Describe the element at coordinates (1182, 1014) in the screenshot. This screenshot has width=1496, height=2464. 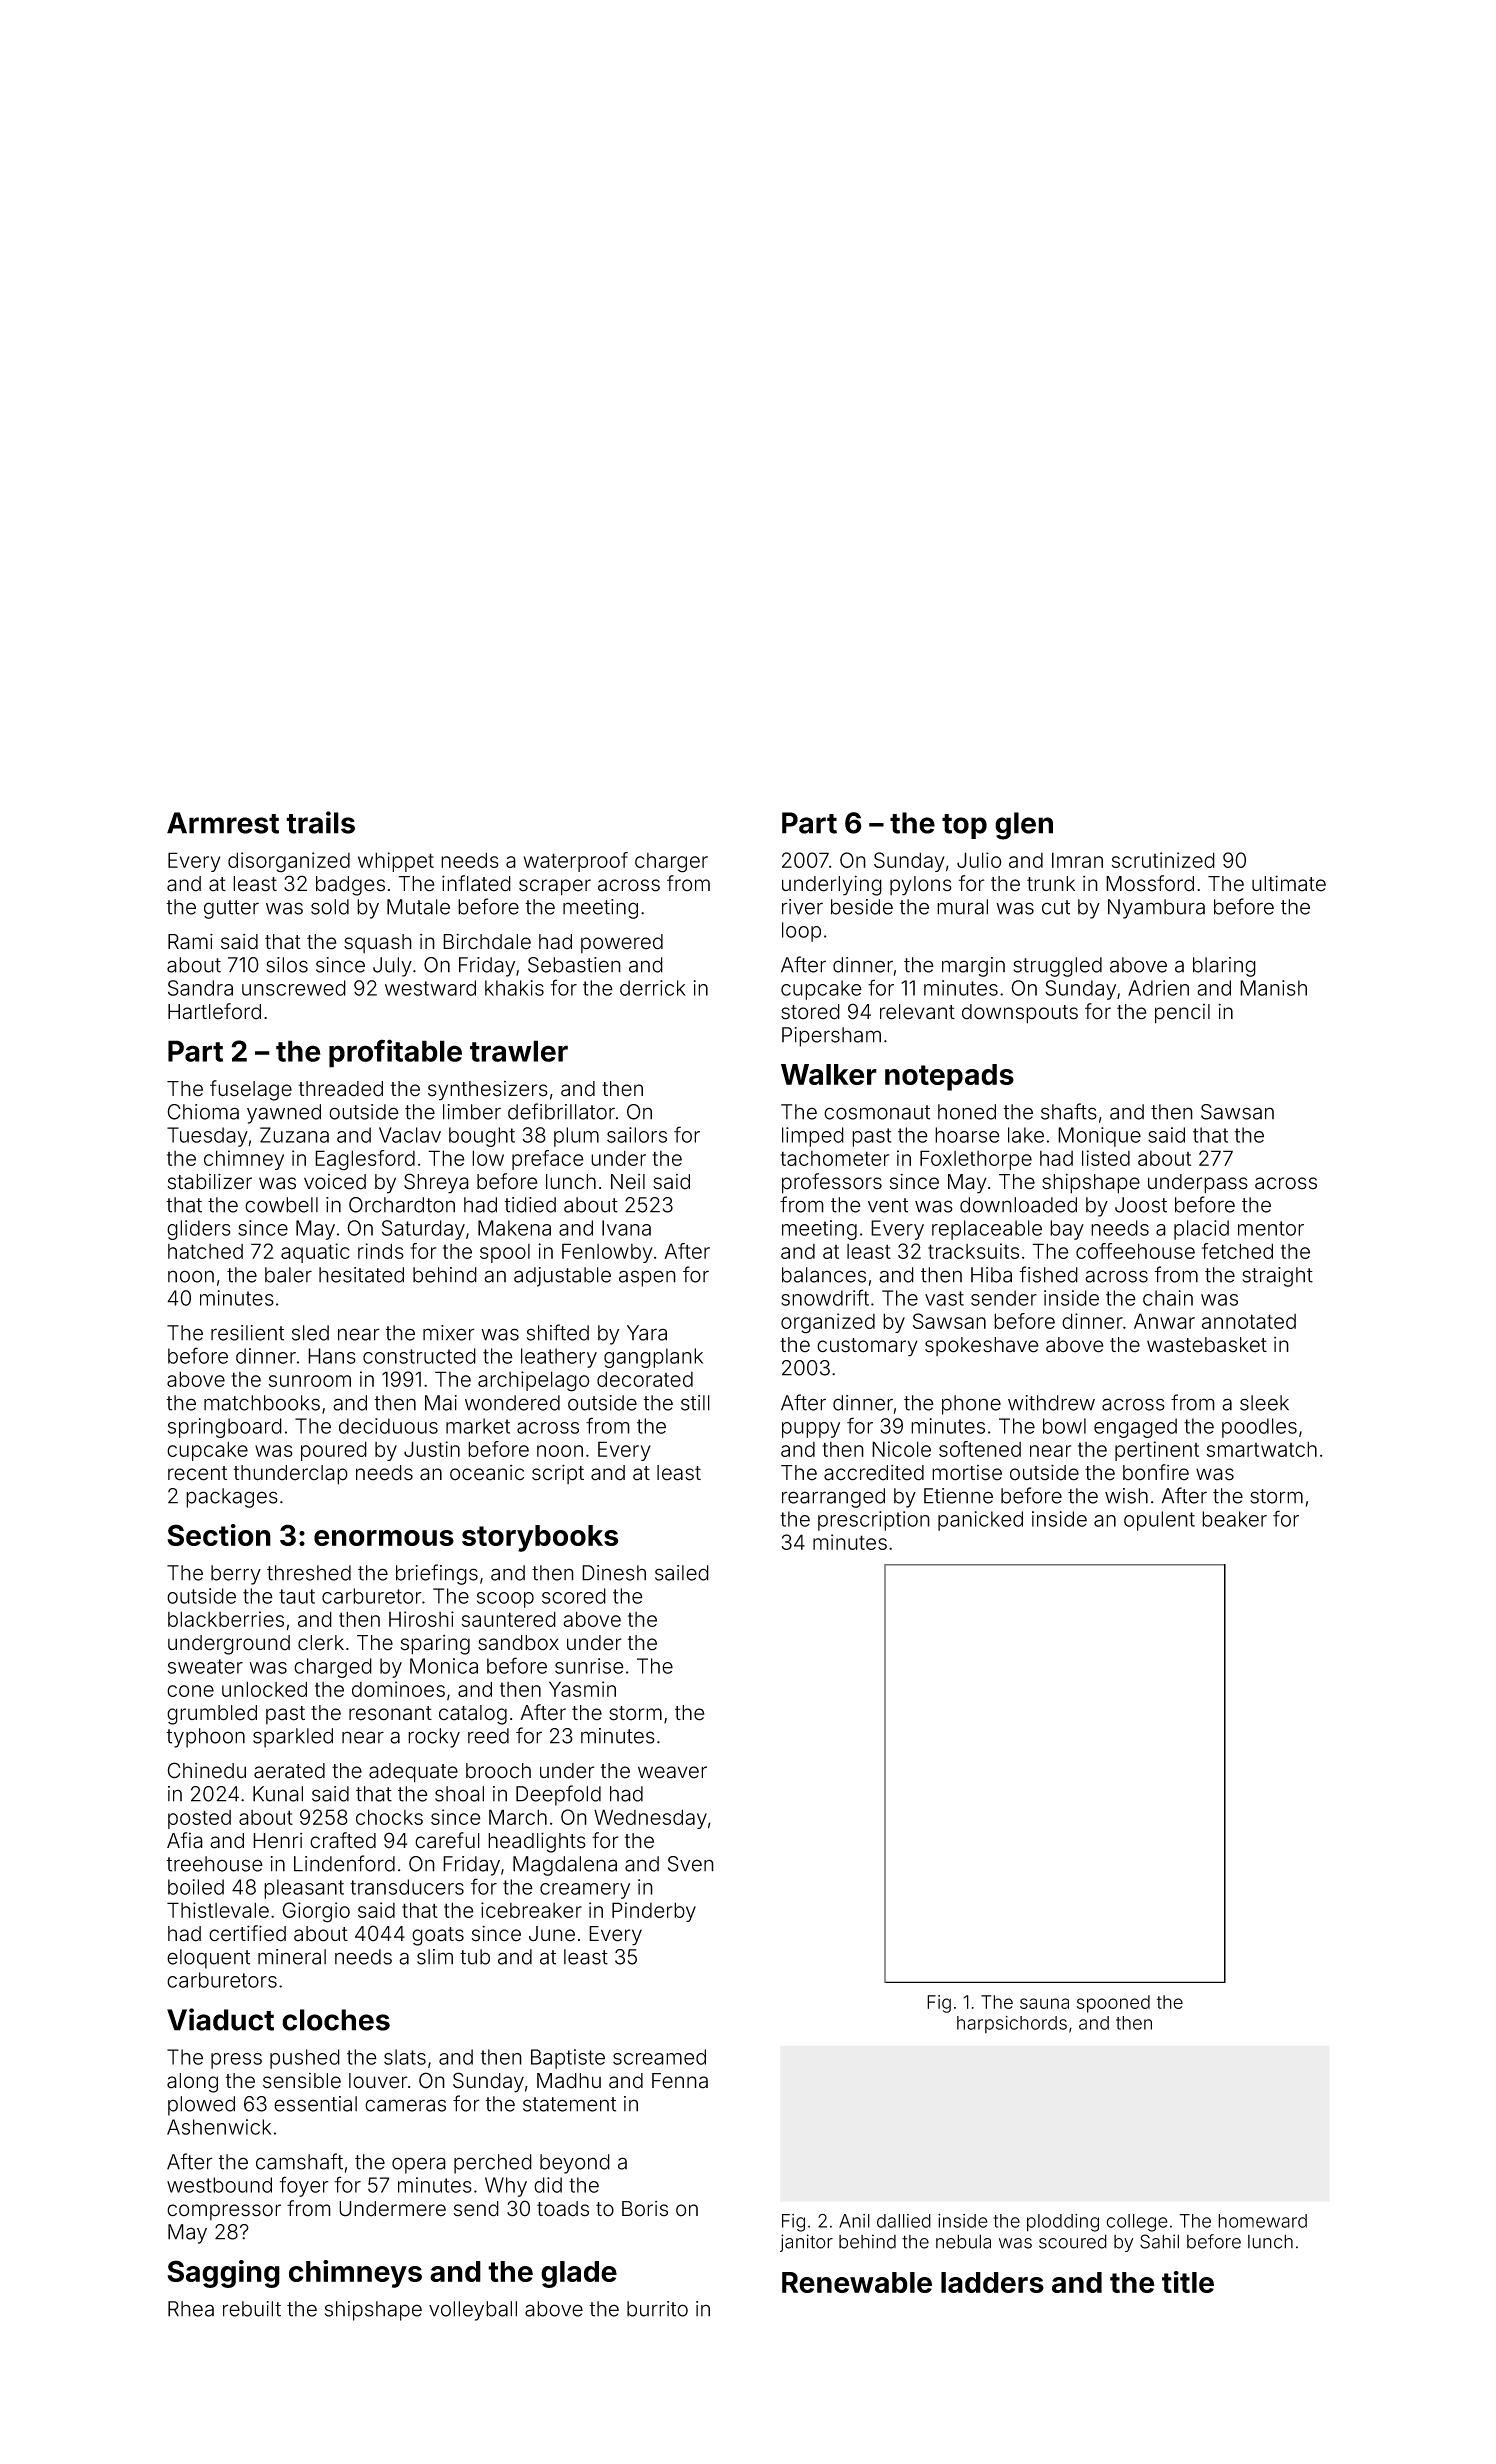
I see `pencil` at that location.
